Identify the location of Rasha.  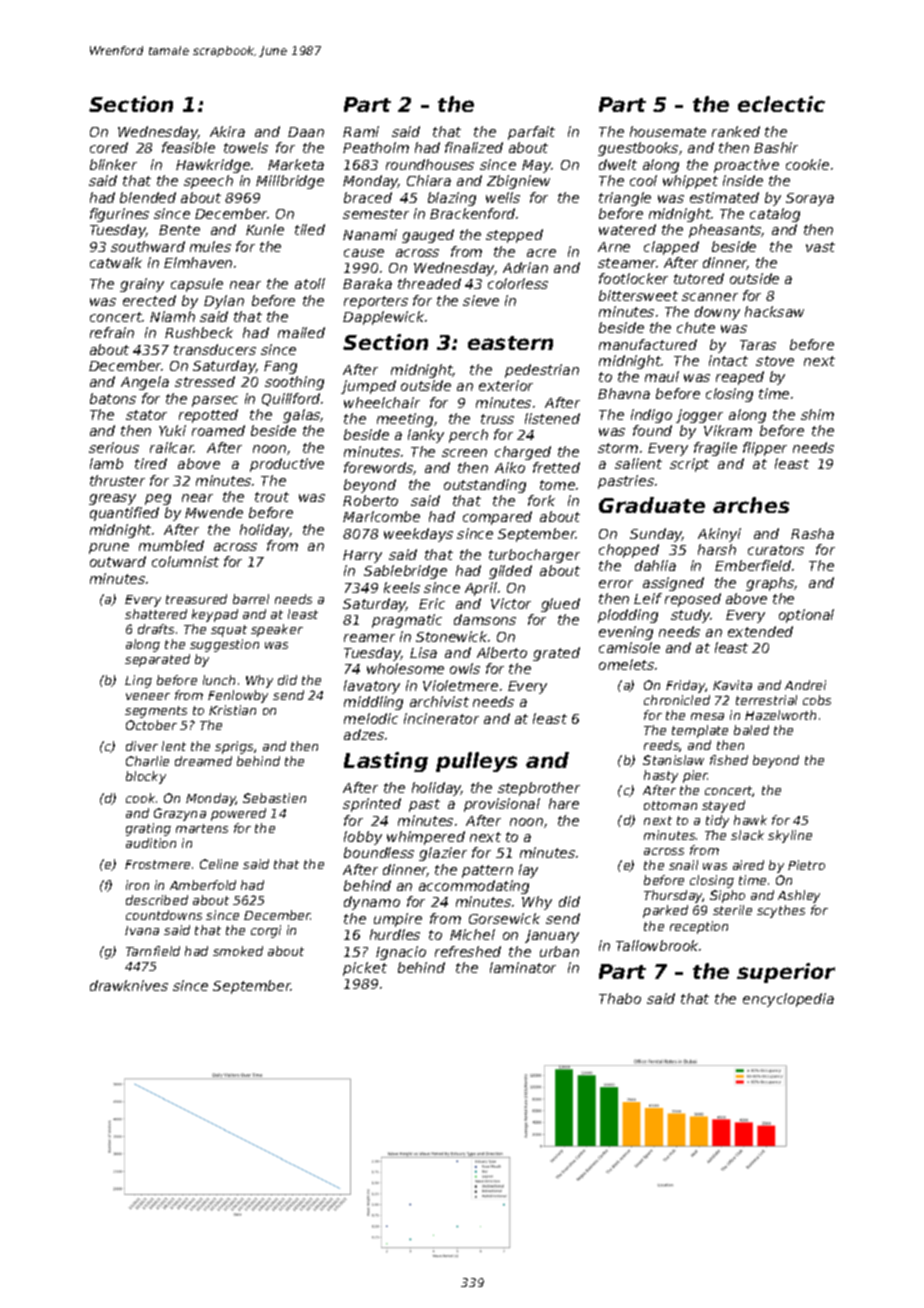
(812, 533).
